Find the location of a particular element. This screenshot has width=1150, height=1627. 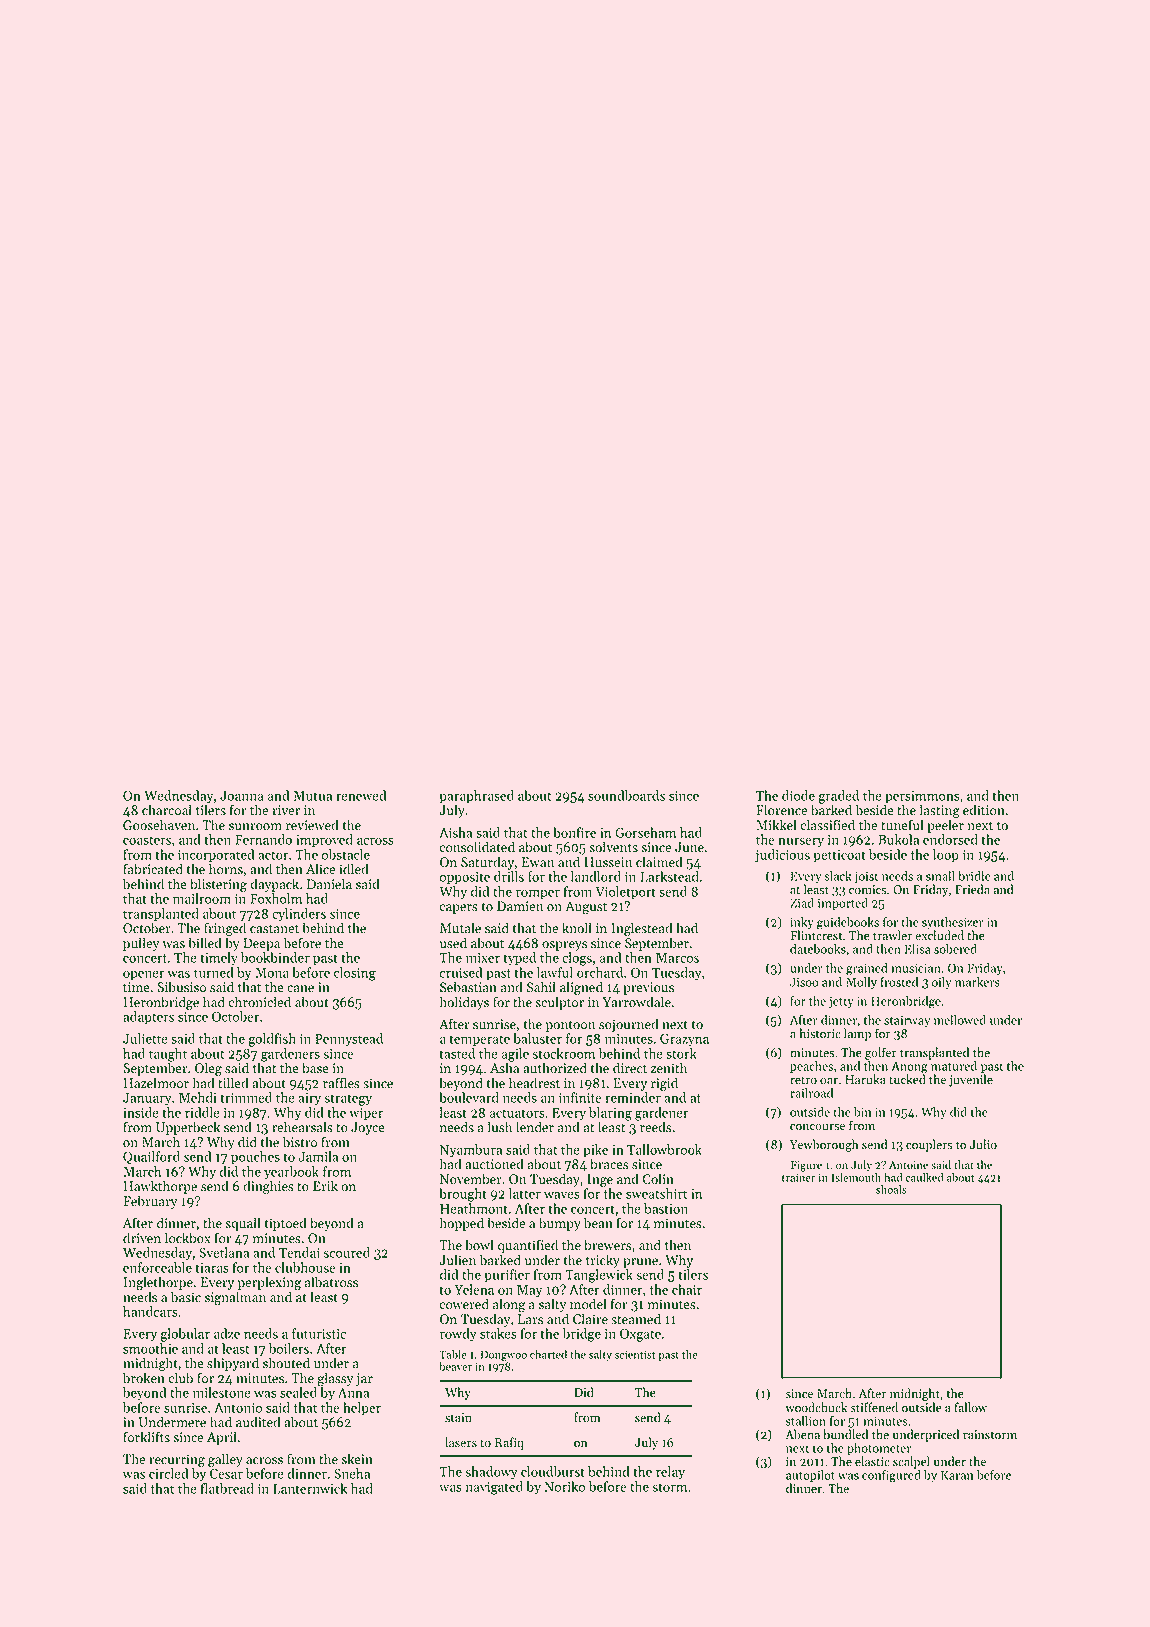

pike is located at coordinates (595, 1151).
